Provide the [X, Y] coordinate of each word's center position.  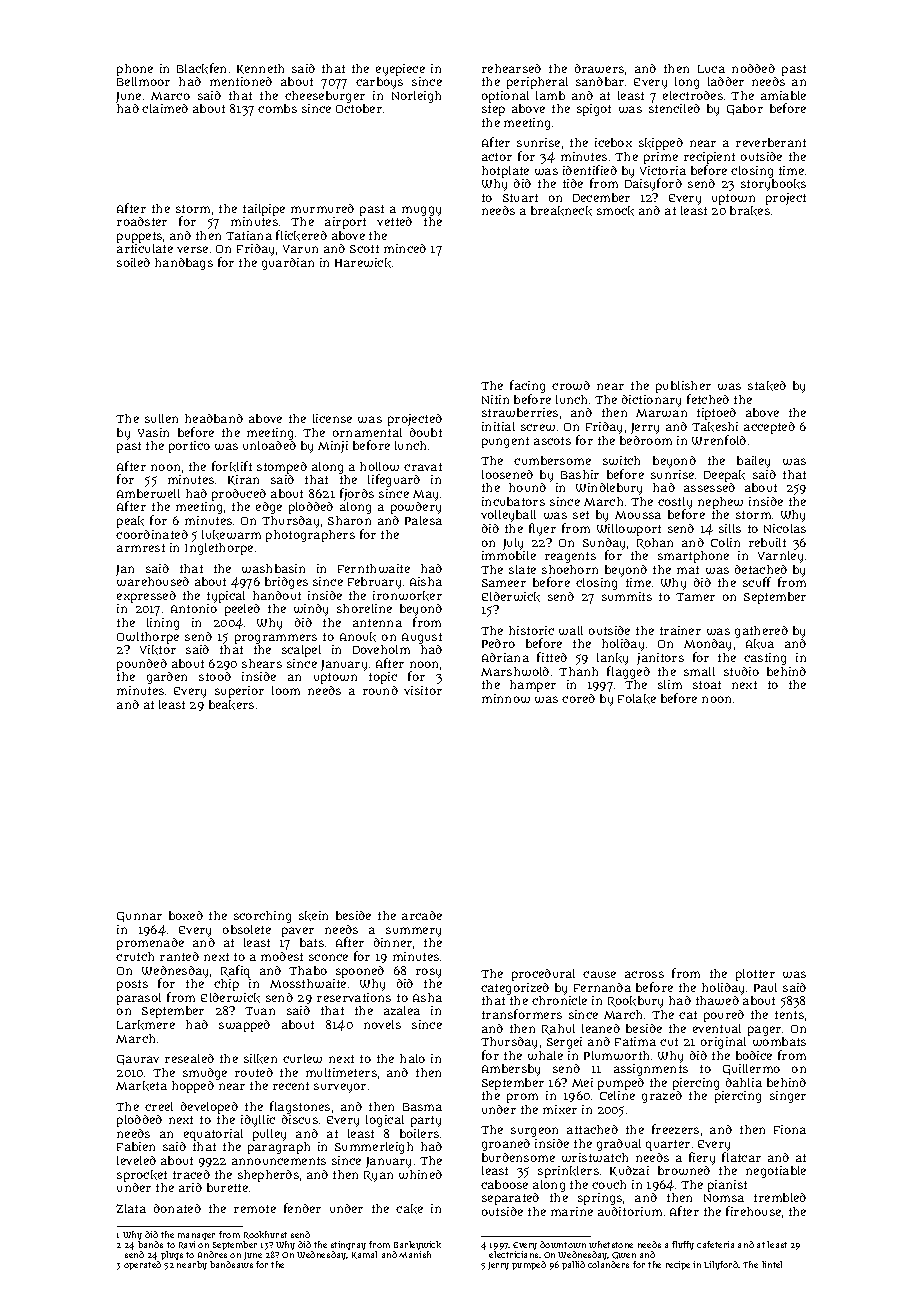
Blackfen [201, 68]
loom [286, 690]
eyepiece [400, 70]
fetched [708, 399]
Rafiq [235, 971]
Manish [415, 1254]
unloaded [269, 445]
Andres [212, 1254]
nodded [753, 68]
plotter [755, 975]
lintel [772, 1264]
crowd [571, 385]
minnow [506, 698]
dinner [393, 942]
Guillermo [751, 1069]
